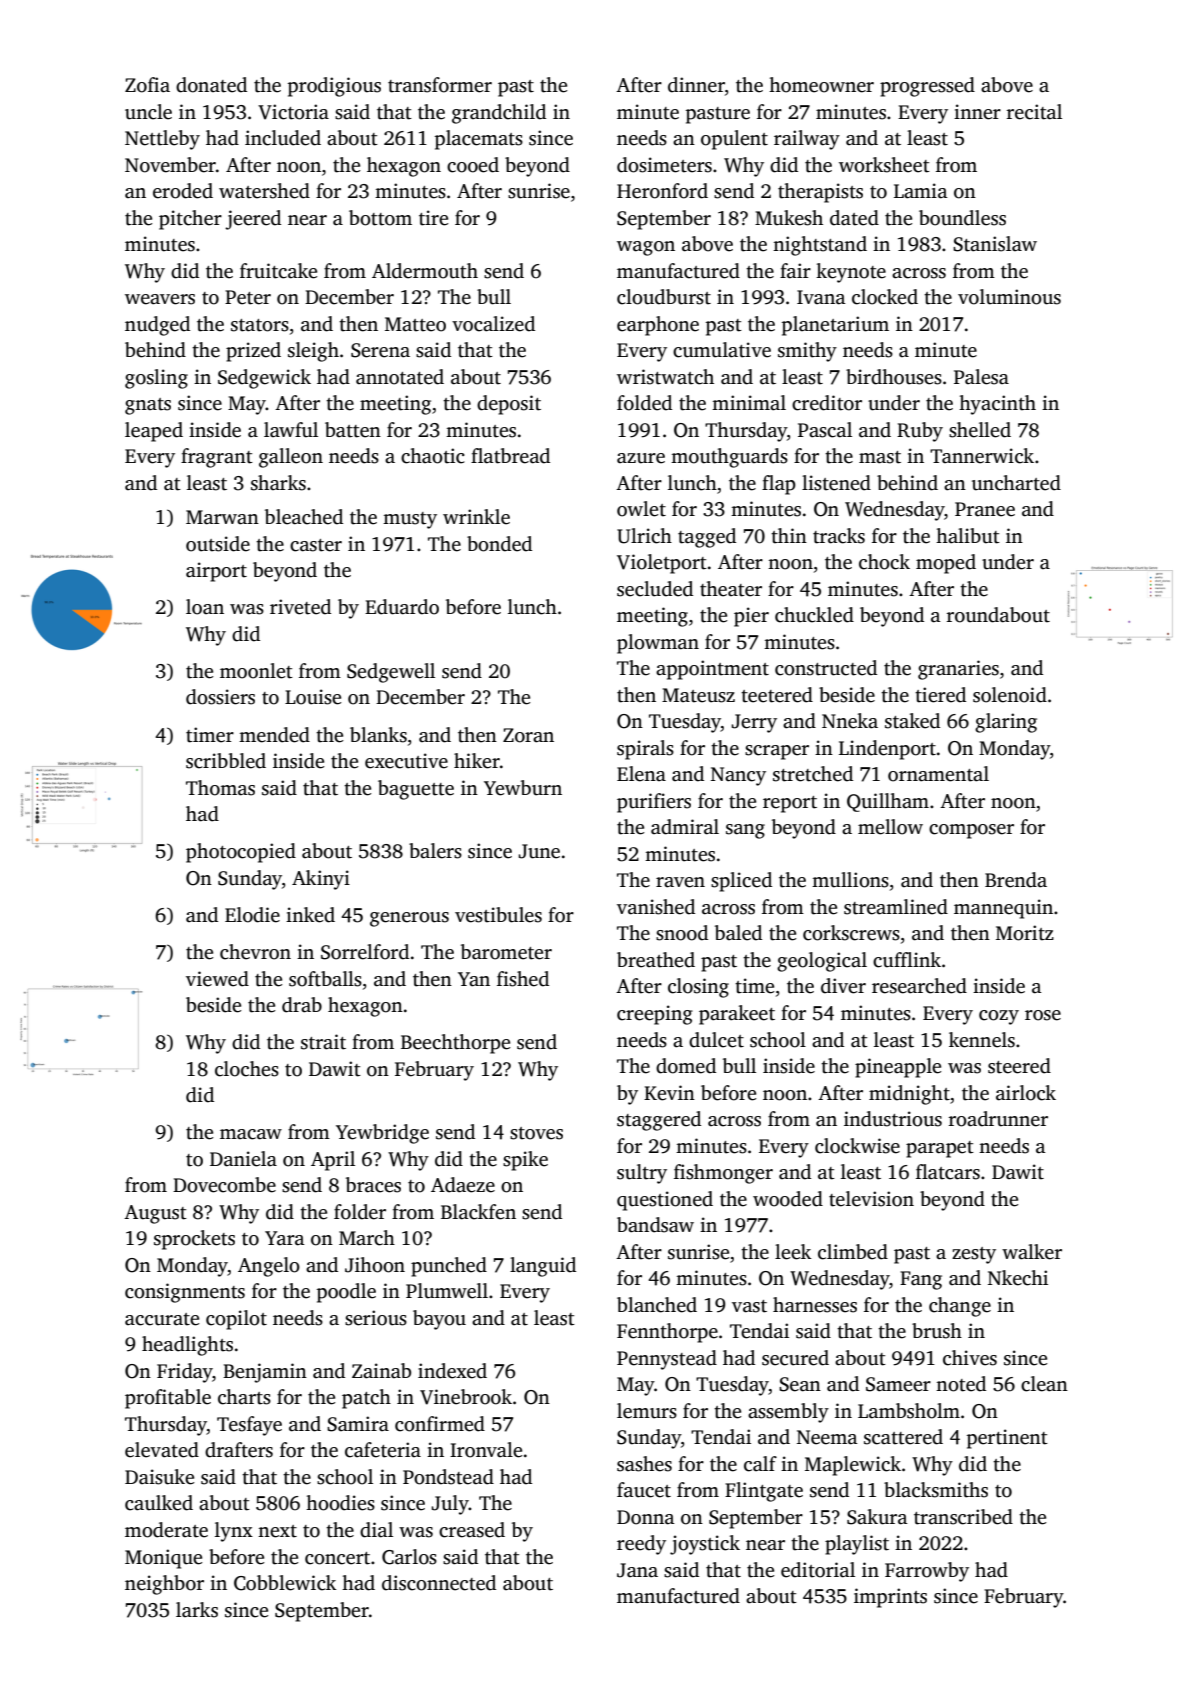  What do you see at coordinates (406, 761) in the screenshot?
I see `executive` at bounding box center [406, 761].
